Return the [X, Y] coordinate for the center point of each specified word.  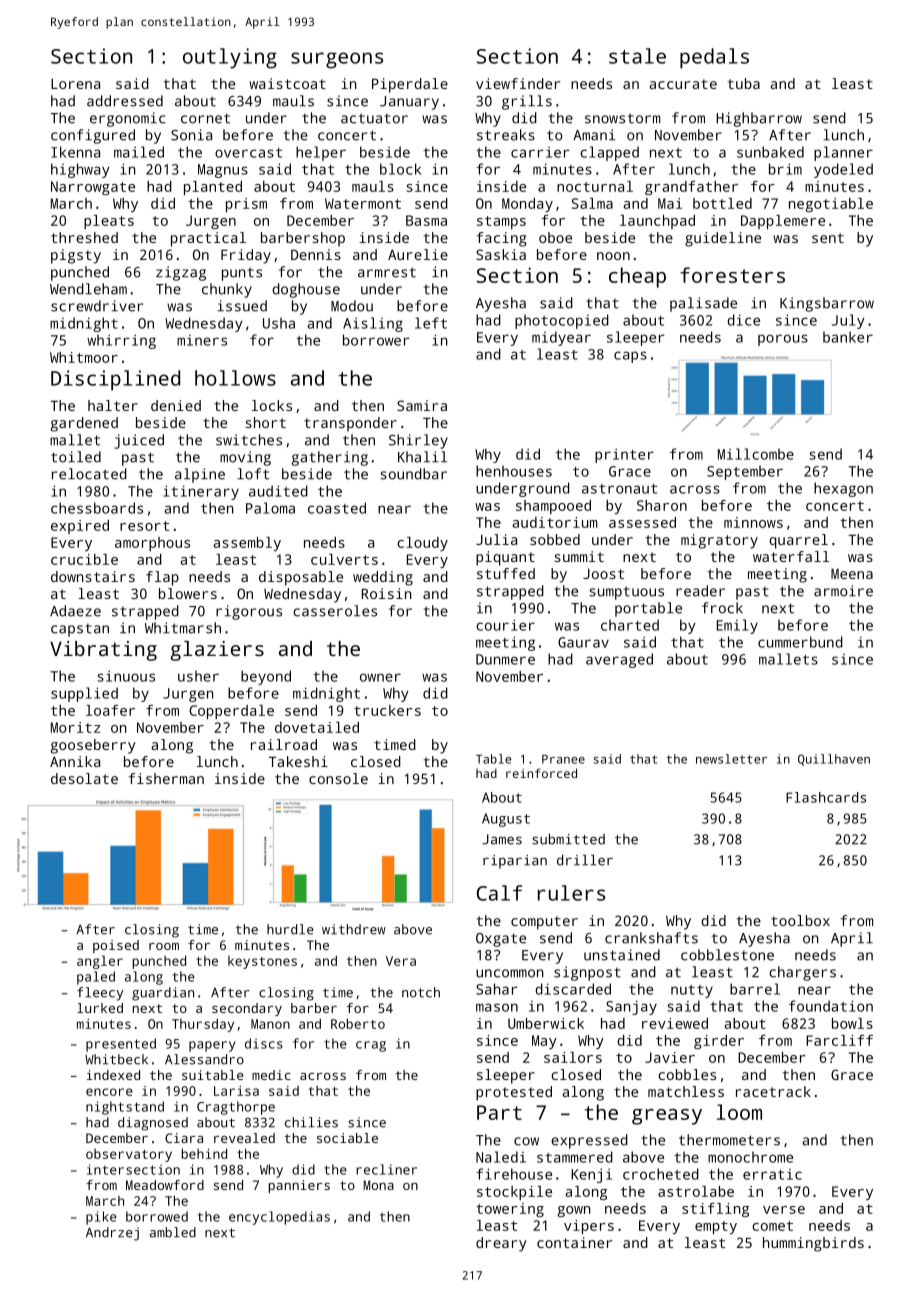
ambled [173, 1232]
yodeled [843, 170]
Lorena [75, 84]
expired [80, 527]
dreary [501, 1244]
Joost [603, 574]
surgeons [337, 60]
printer [624, 456]
